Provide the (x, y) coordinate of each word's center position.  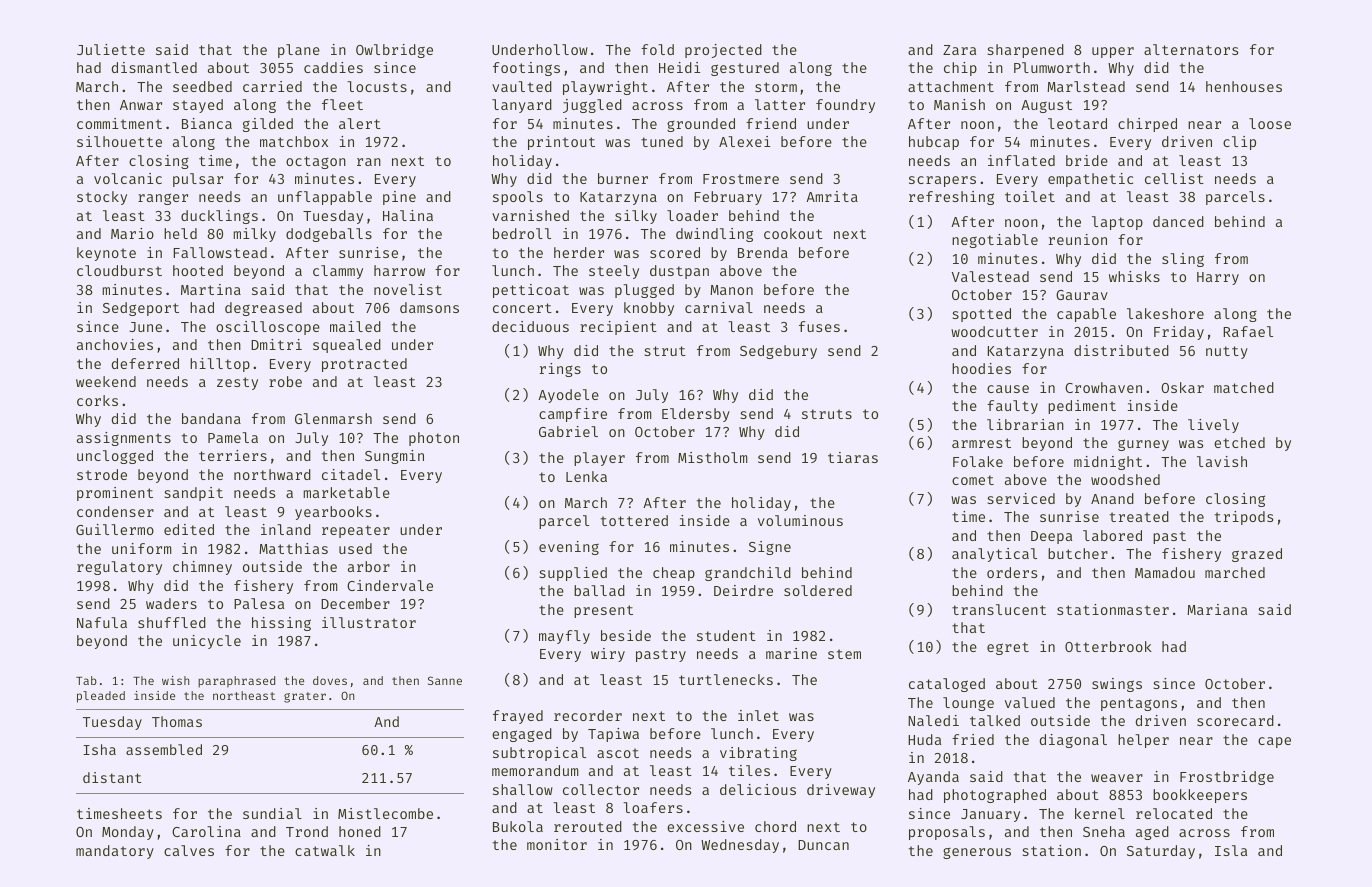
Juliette (111, 49)
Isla (1231, 850)
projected (723, 51)
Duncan (823, 845)
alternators (1191, 49)
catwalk (325, 850)
